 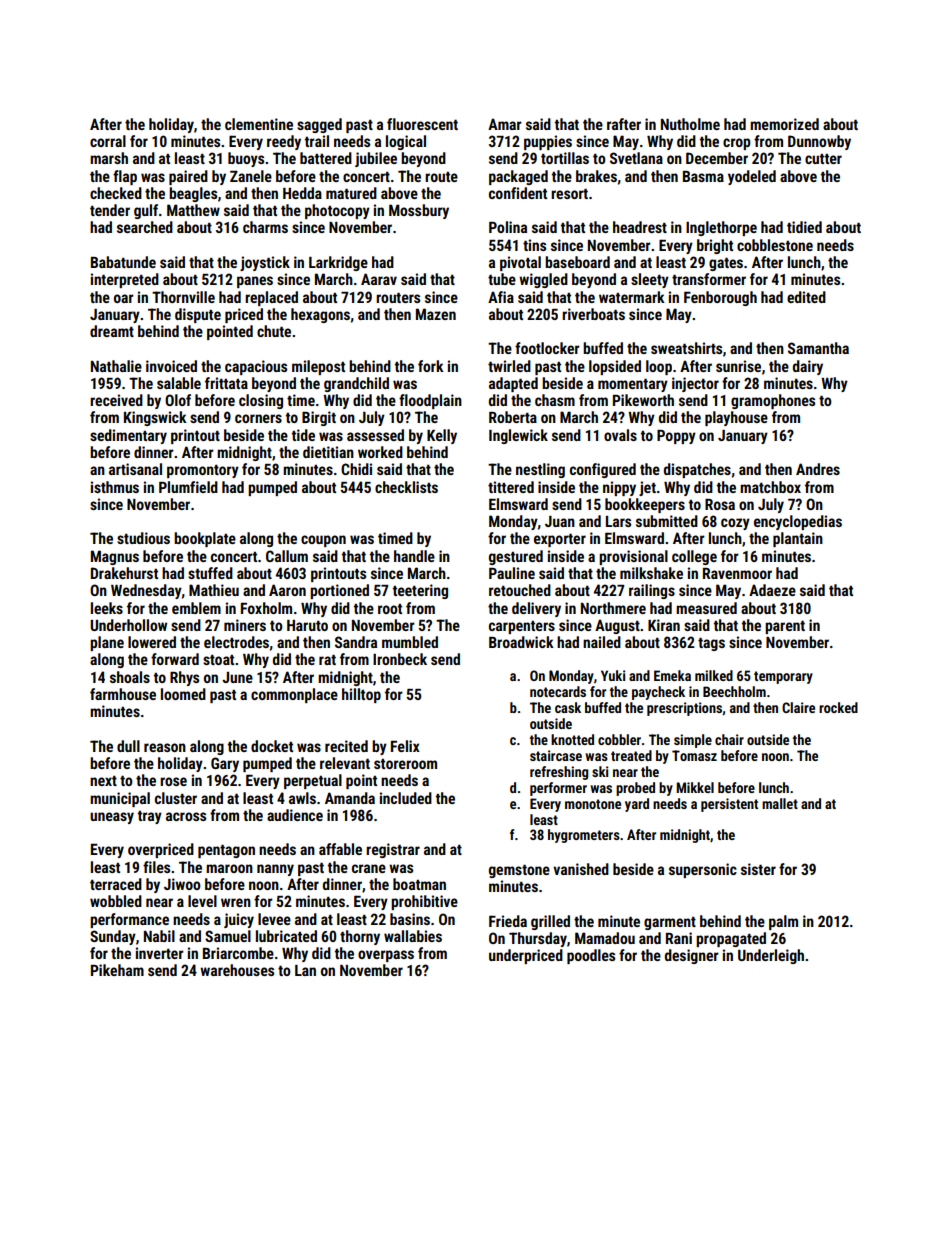 I want to click on June, so click(x=237, y=677).
